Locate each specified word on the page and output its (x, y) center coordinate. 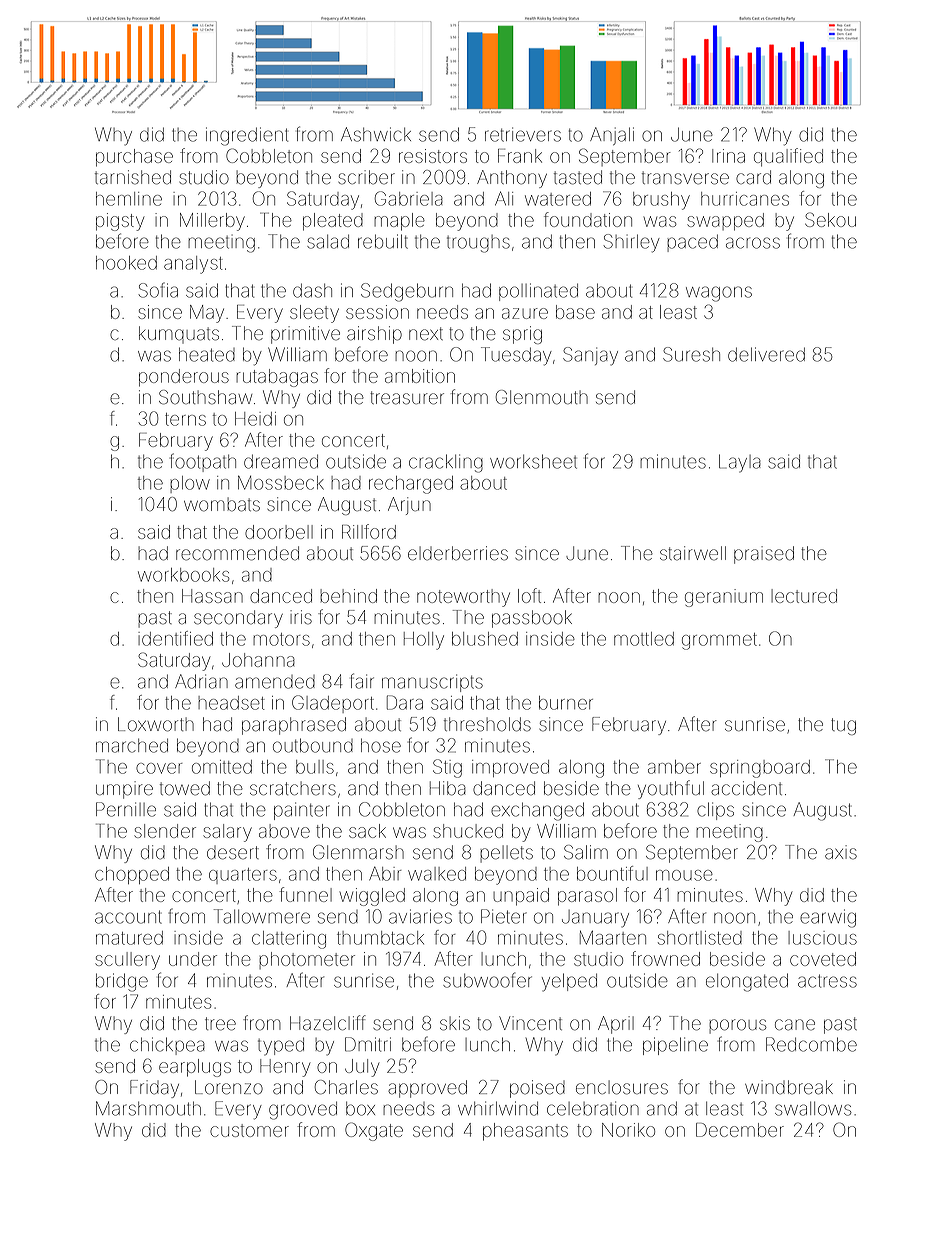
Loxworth (156, 724)
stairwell (693, 553)
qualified (788, 157)
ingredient (247, 136)
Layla (740, 463)
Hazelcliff (328, 1023)
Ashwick (376, 134)
